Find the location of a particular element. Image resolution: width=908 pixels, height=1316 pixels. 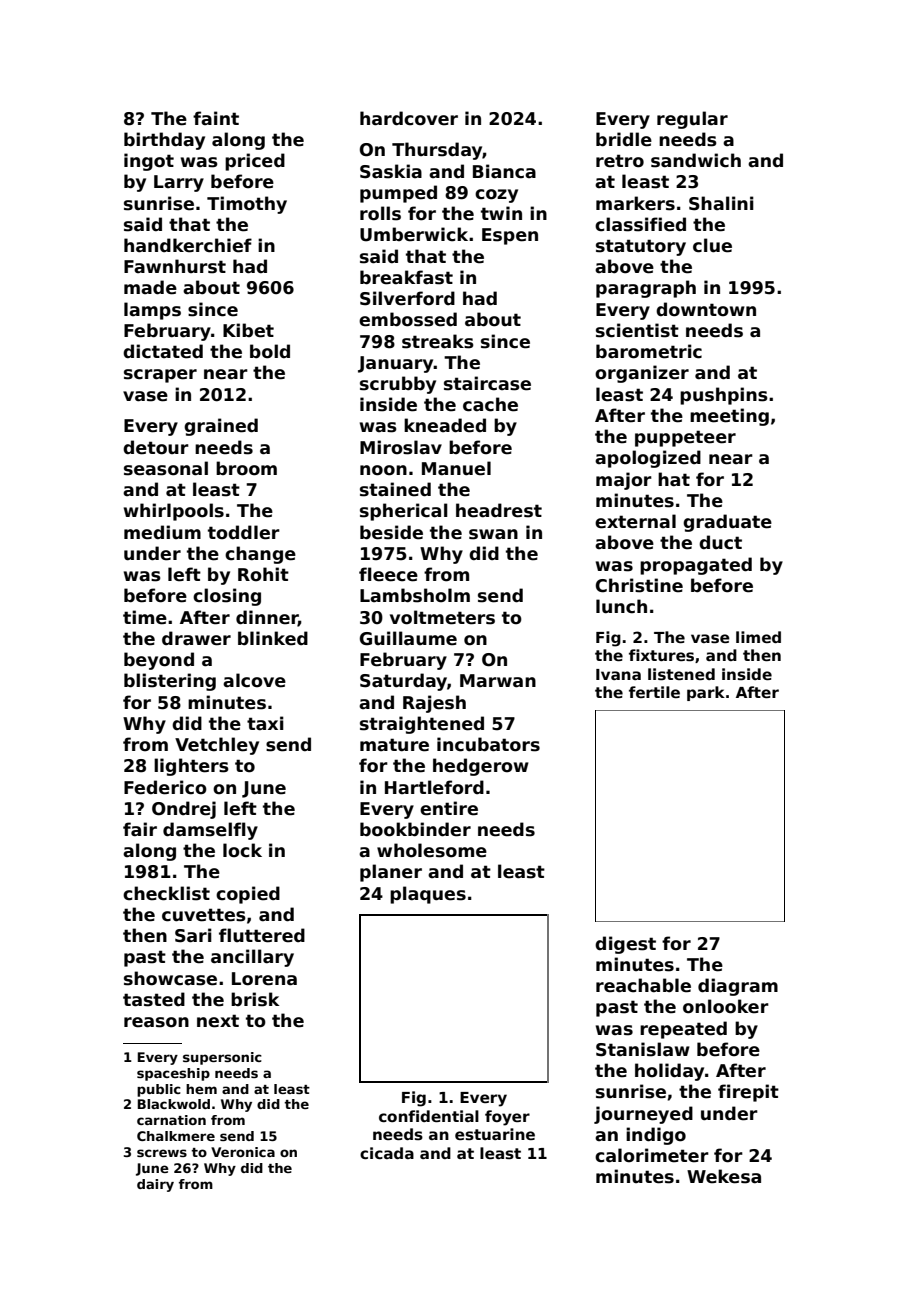

hardcover is located at coordinates (409, 118).
